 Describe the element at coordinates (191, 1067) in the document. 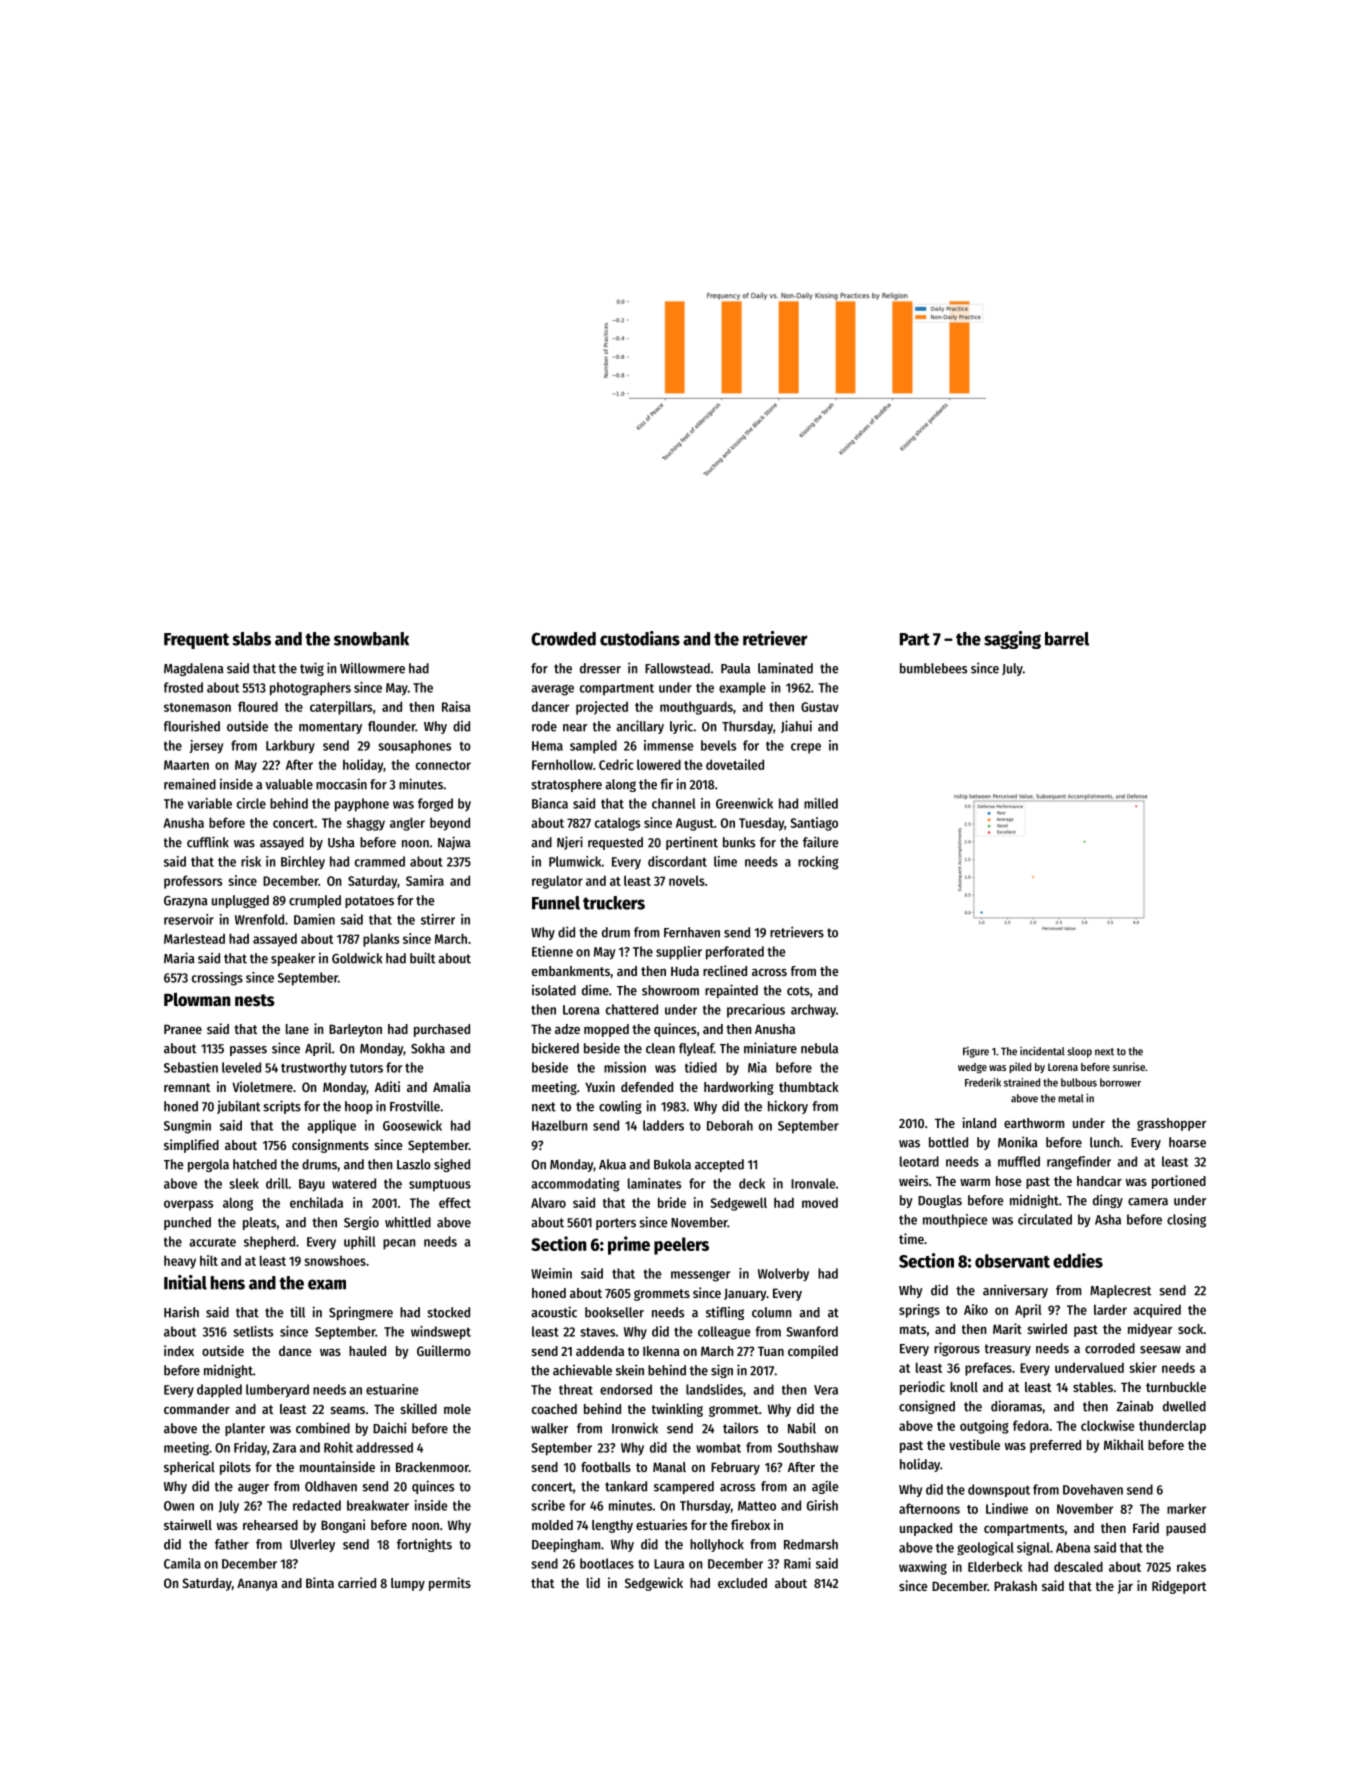

I see `Sebastien` at that location.
